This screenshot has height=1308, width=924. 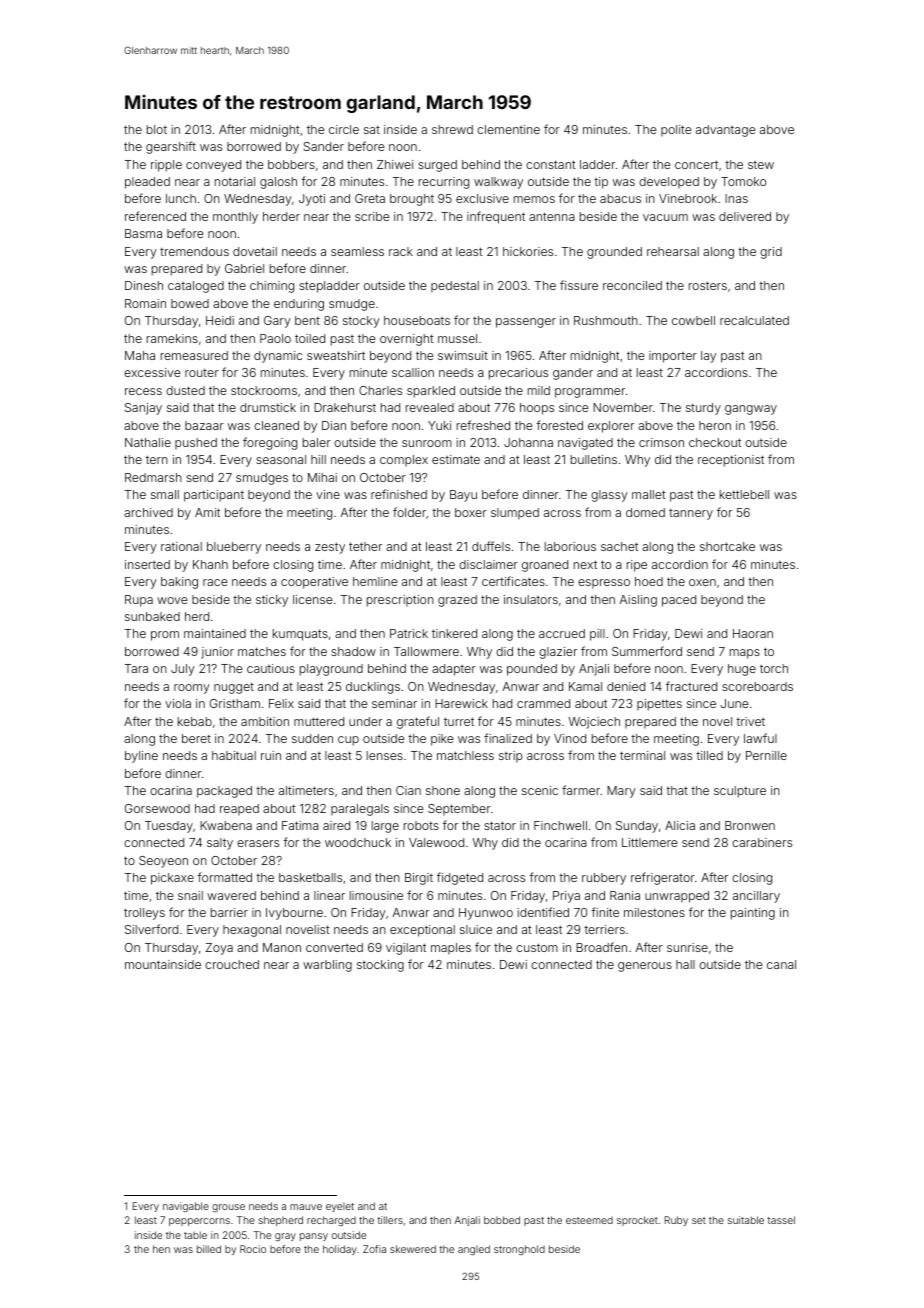 I want to click on Seoyeon, so click(x=163, y=862).
